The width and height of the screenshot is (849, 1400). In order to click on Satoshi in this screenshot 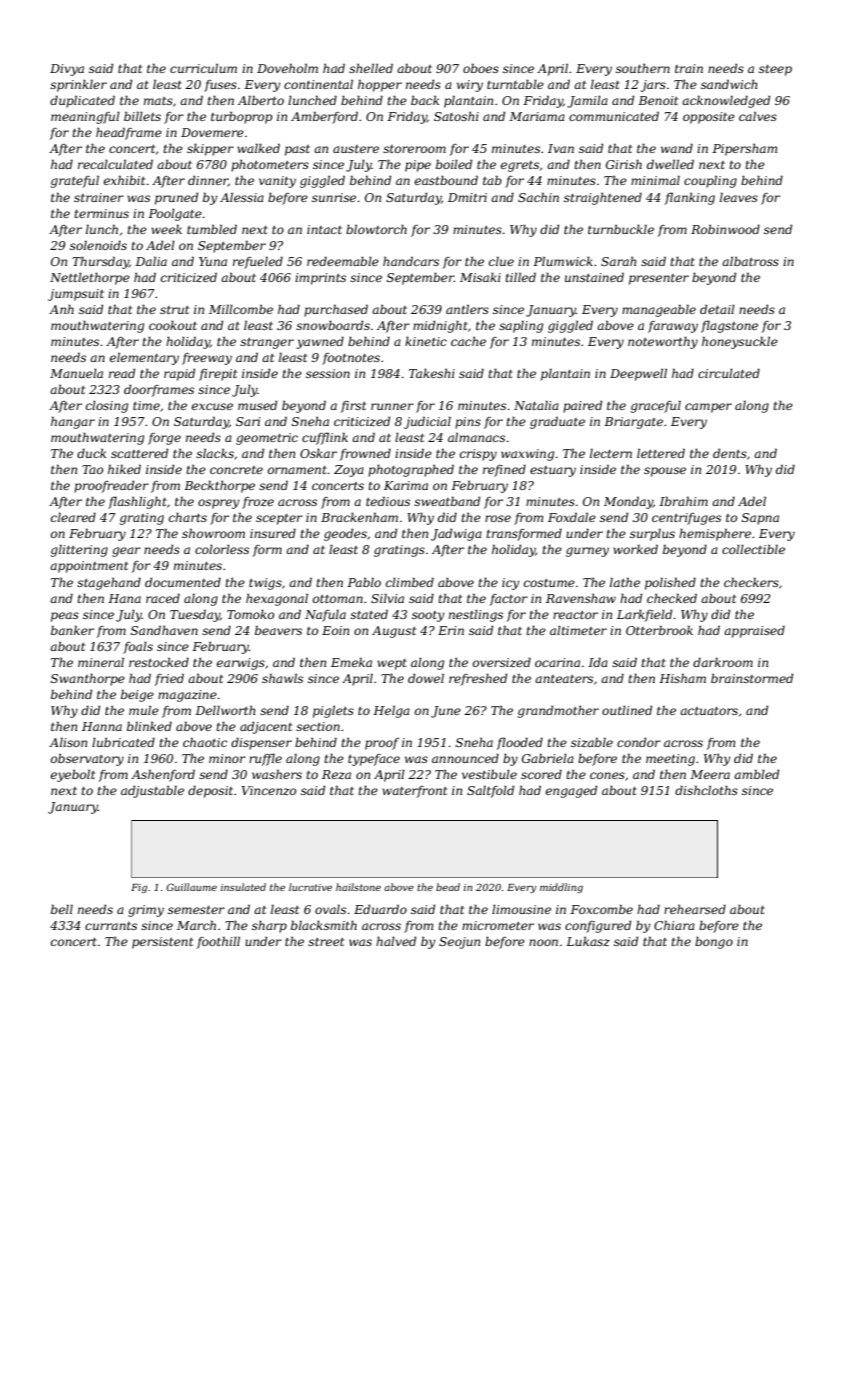, I will do `click(456, 116)`.
